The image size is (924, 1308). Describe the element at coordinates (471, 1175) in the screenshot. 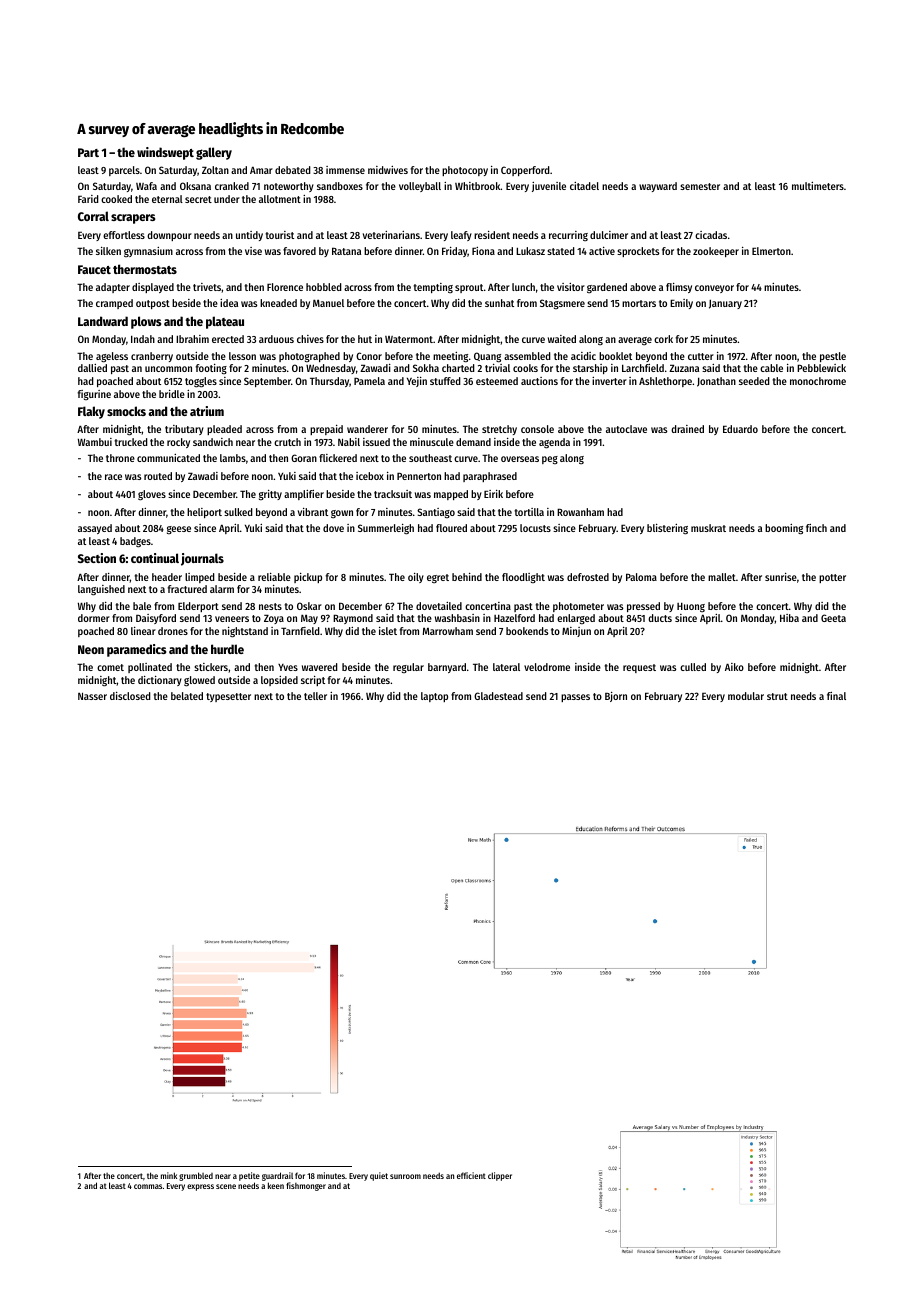

I see `efficient` at that location.
